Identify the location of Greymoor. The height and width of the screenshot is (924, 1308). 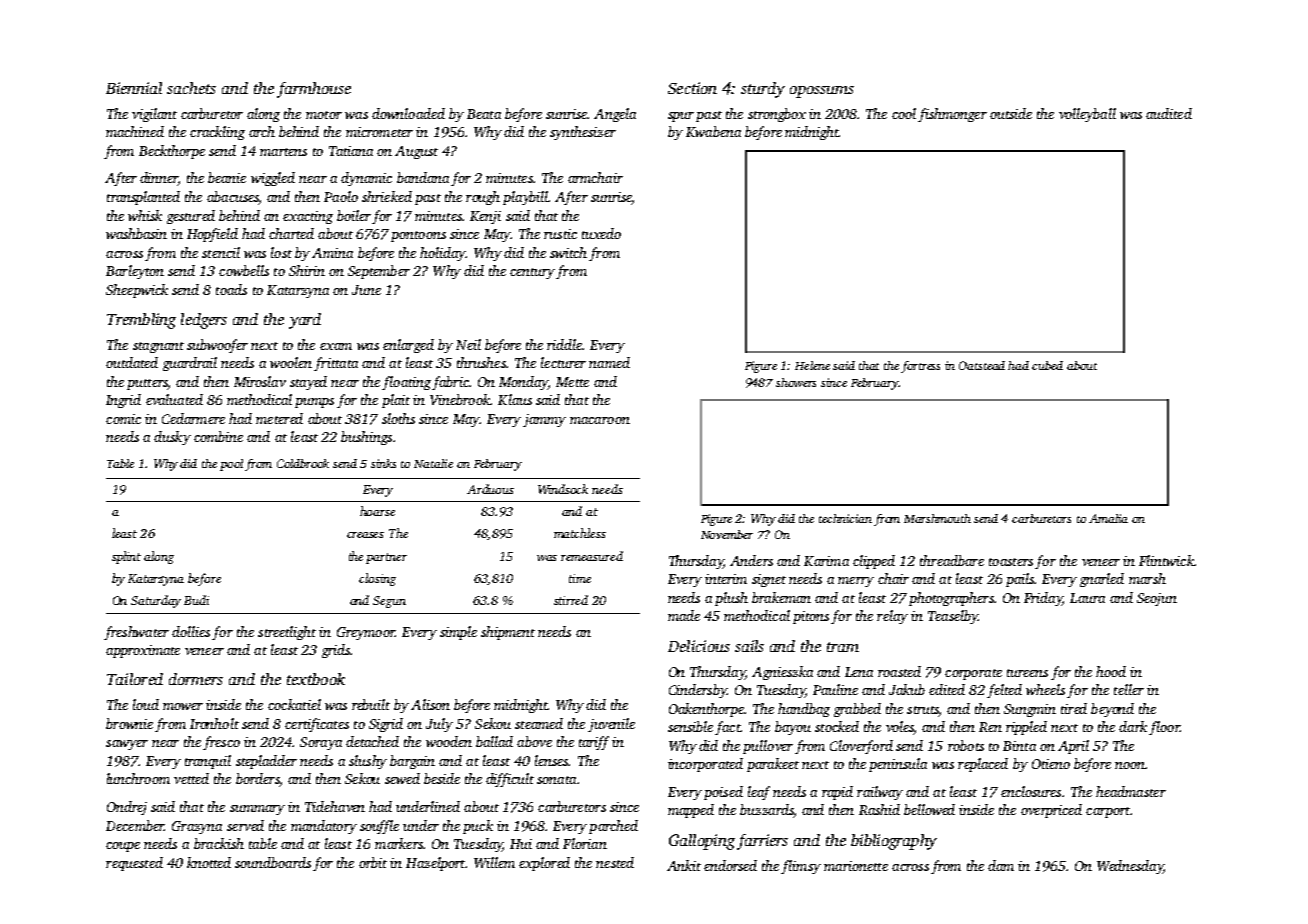
(366, 633).
